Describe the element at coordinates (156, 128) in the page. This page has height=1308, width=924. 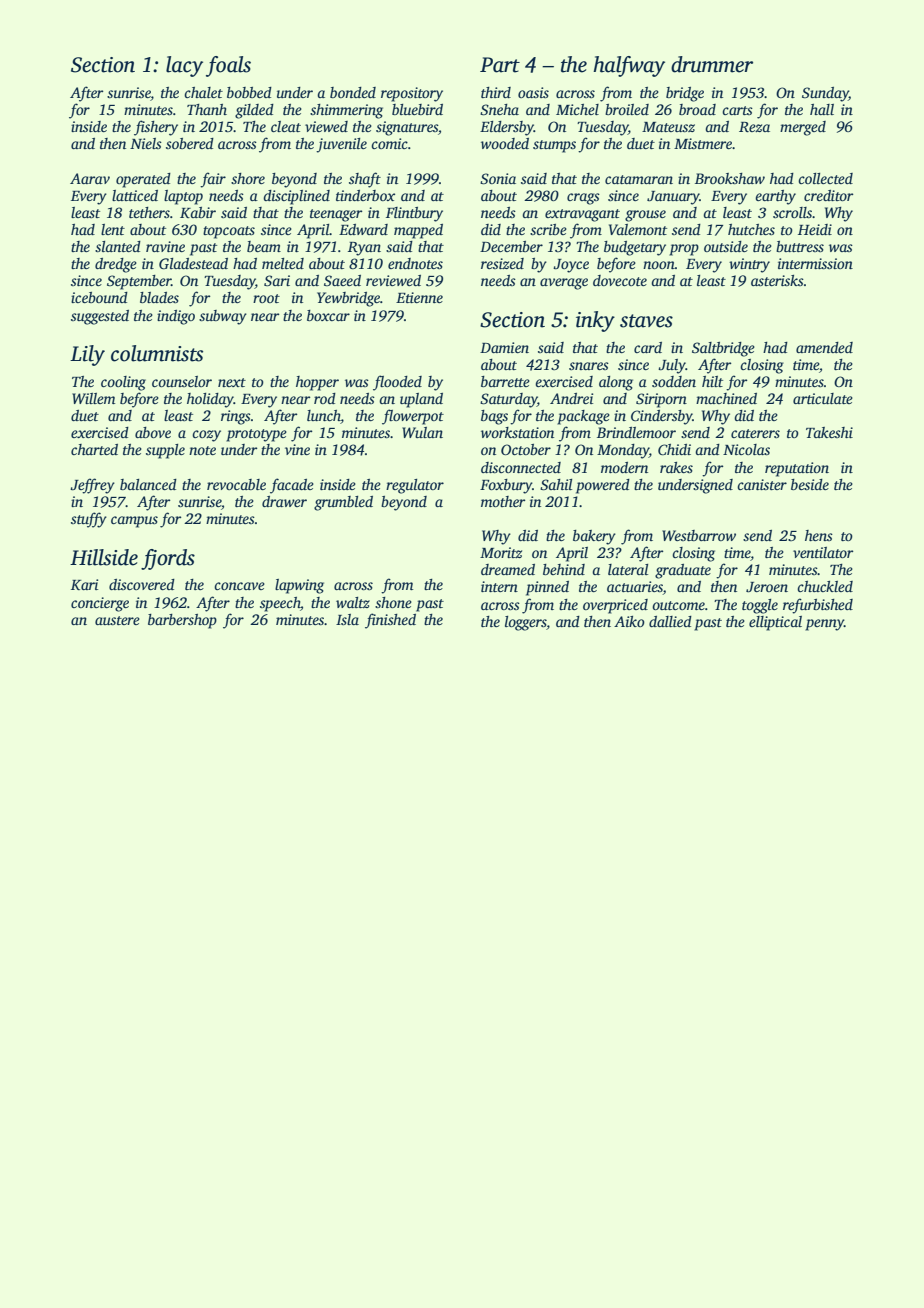
I see `fishery` at that location.
